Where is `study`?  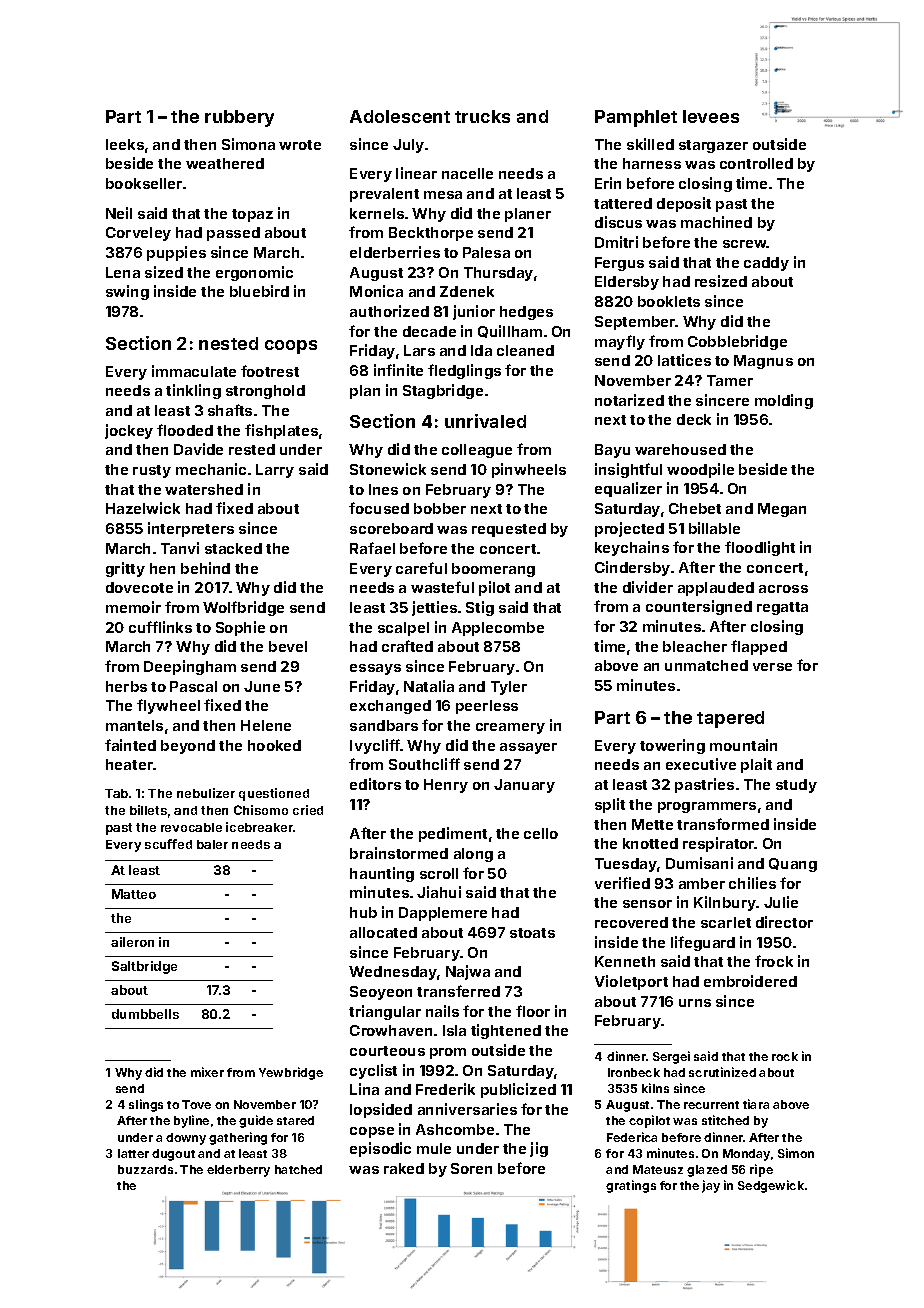 study is located at coordinates (796, 786).
